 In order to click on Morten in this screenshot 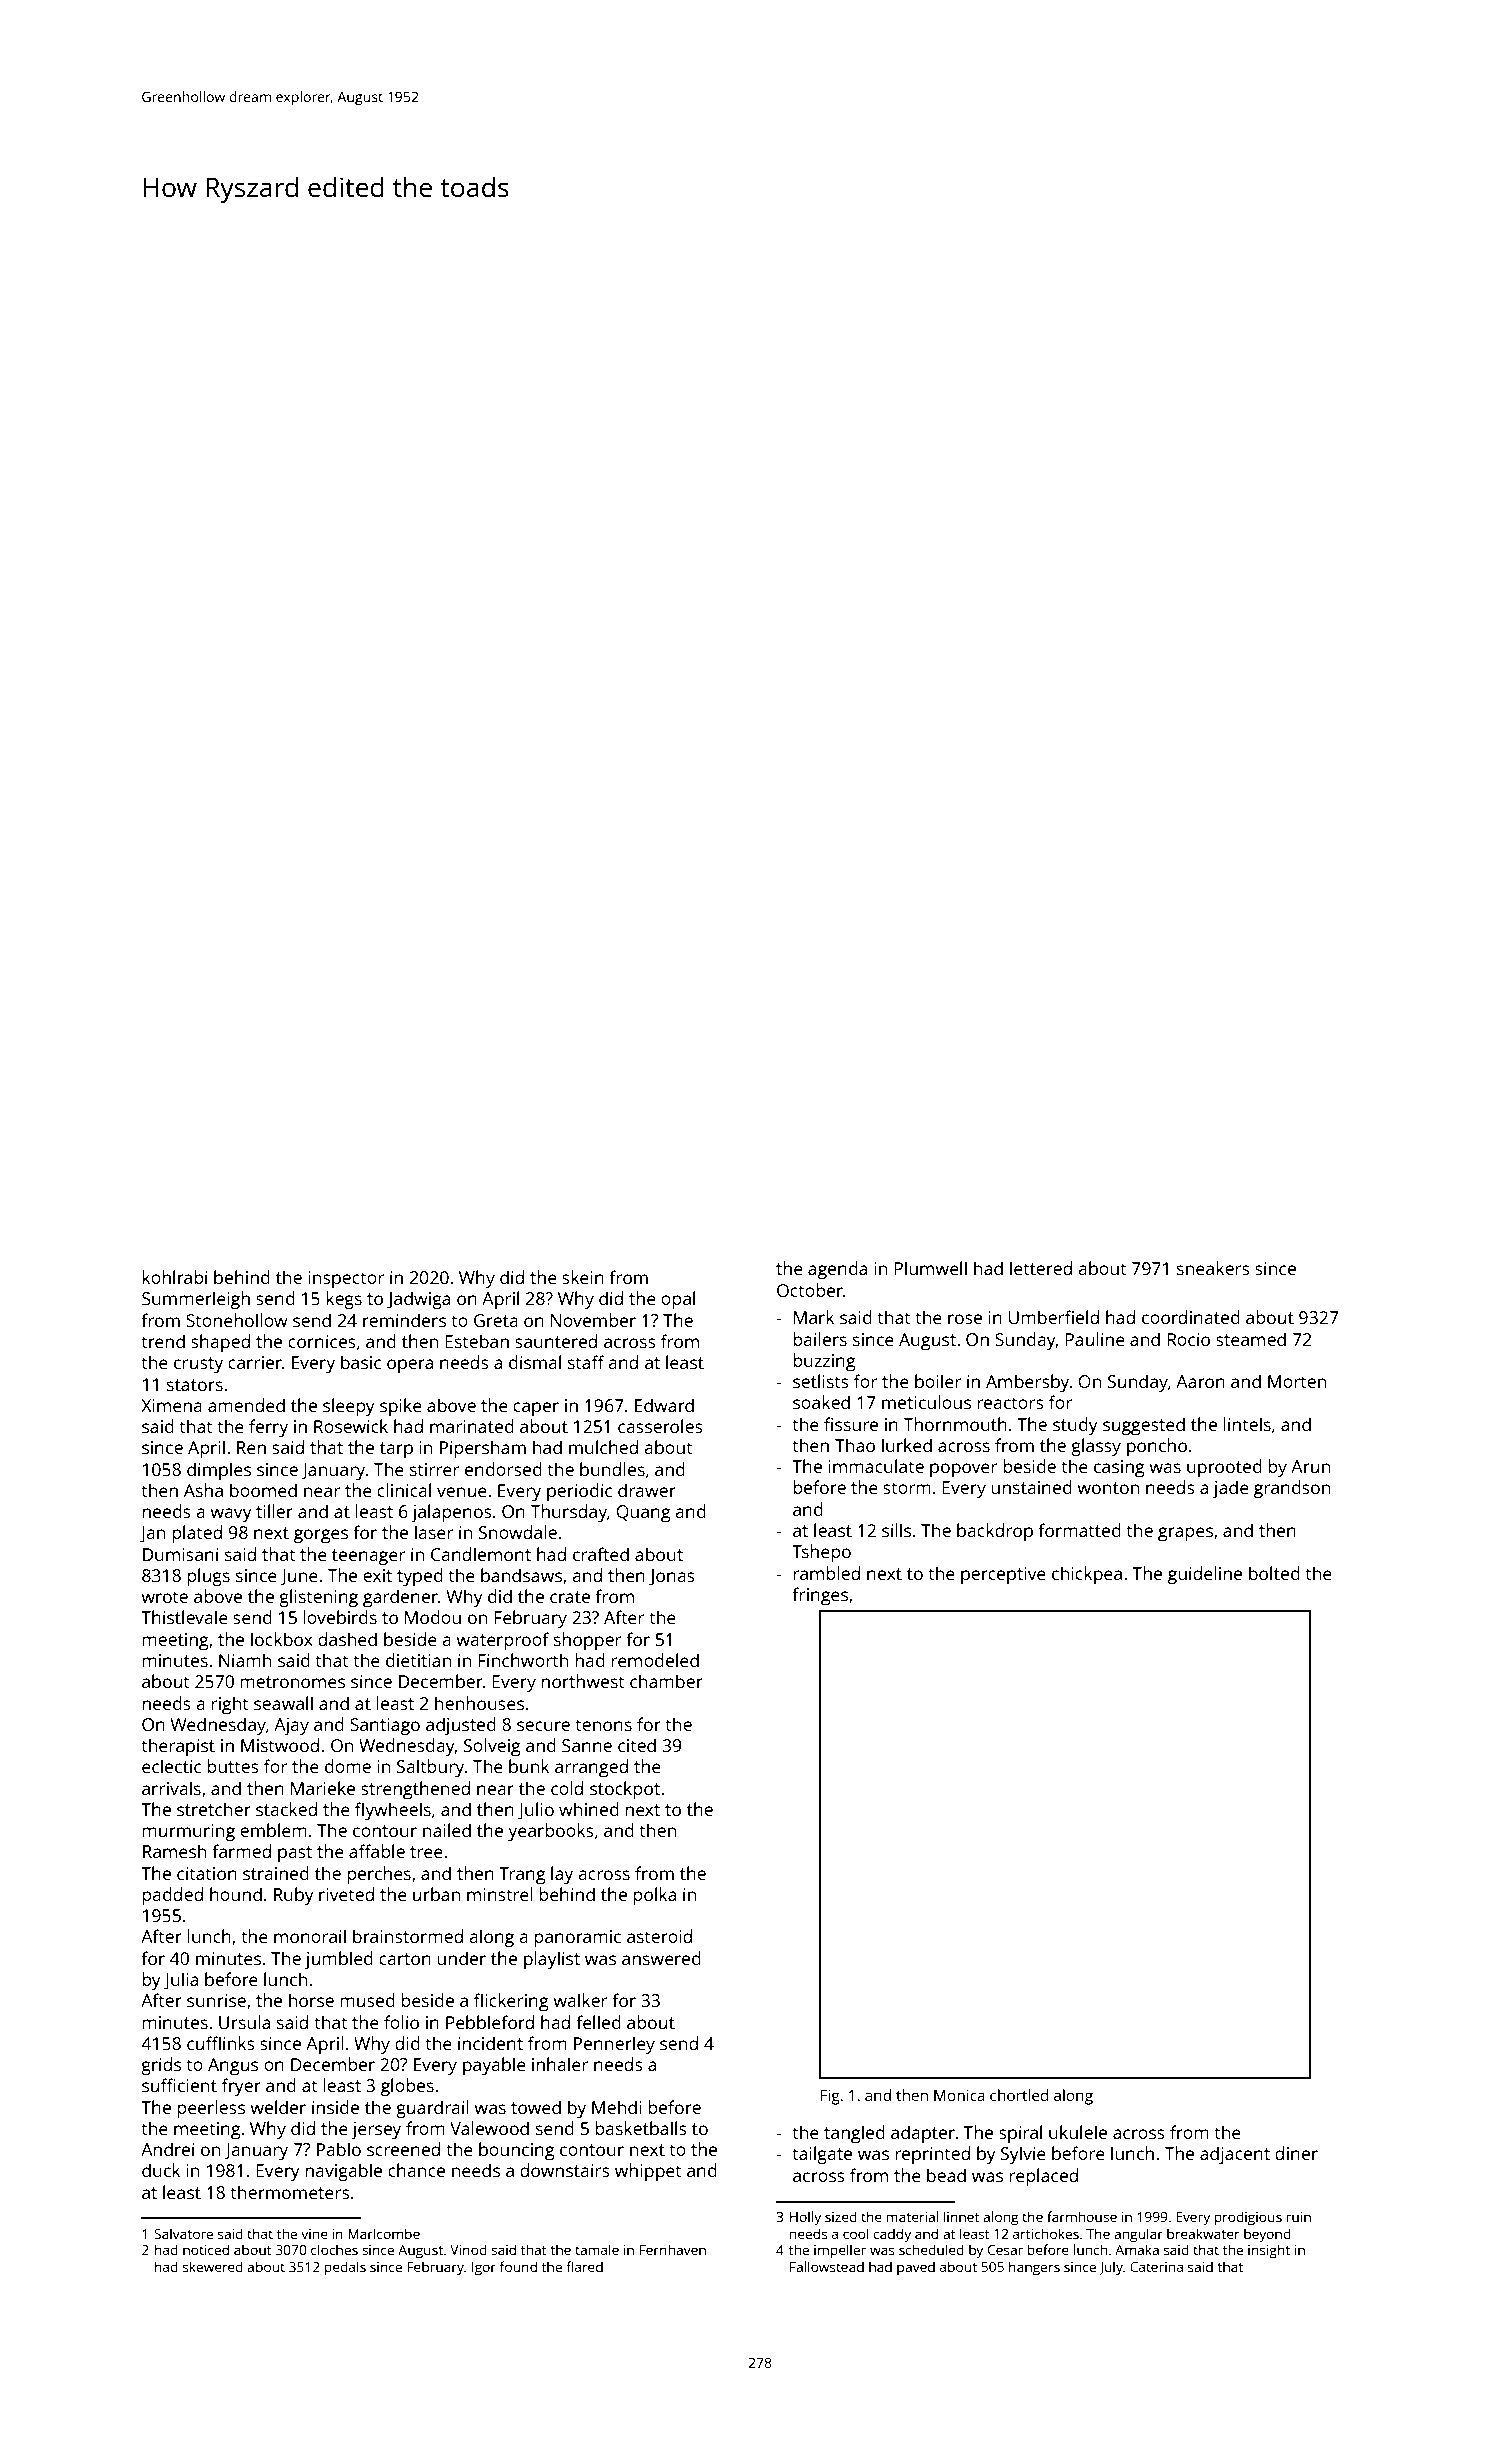, I will do `click(1297, 1381)`.
